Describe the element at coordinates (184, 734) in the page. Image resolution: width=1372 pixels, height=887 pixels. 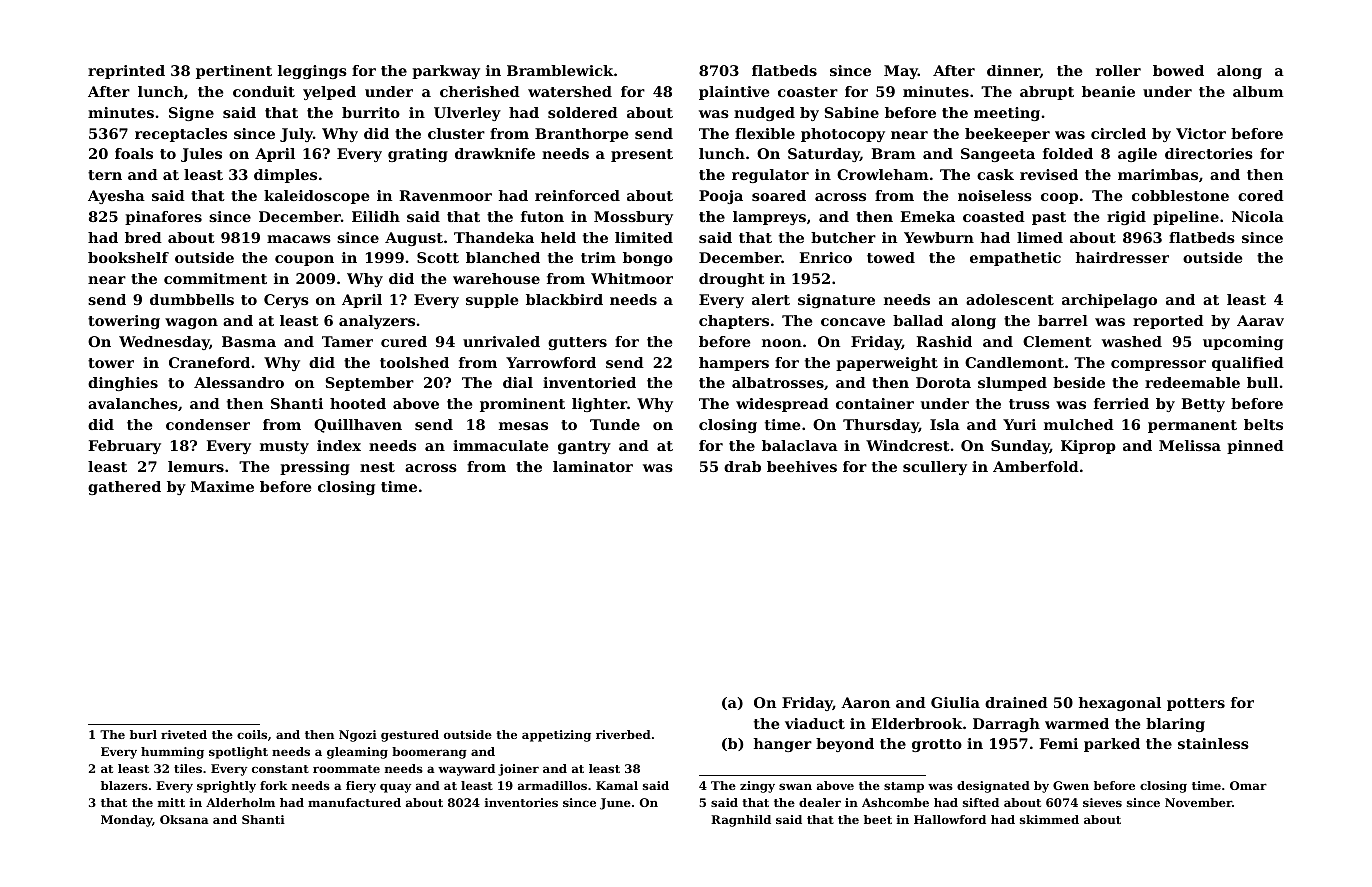
I see `riveted` at that location.
